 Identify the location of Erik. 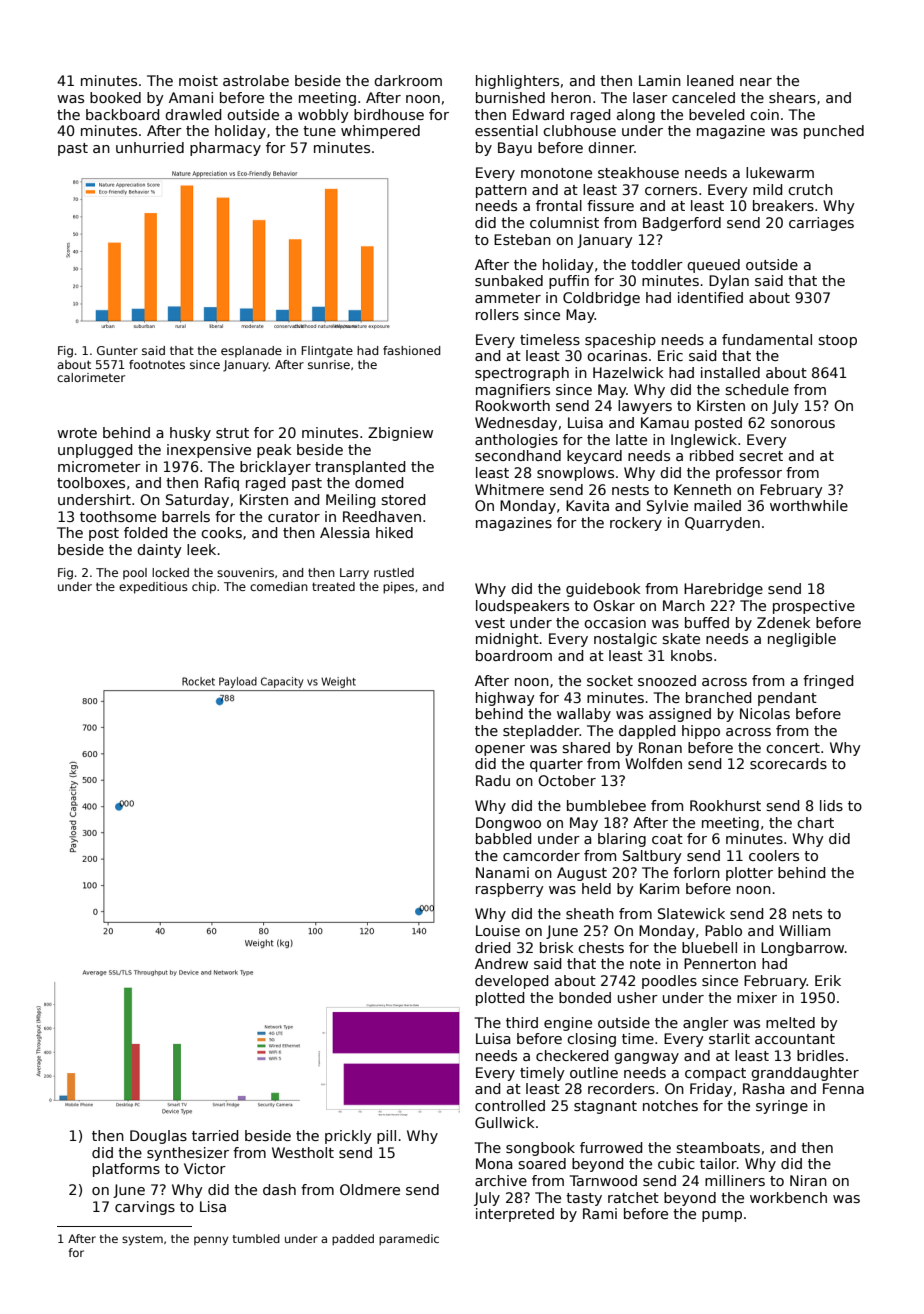
(828, 980).
